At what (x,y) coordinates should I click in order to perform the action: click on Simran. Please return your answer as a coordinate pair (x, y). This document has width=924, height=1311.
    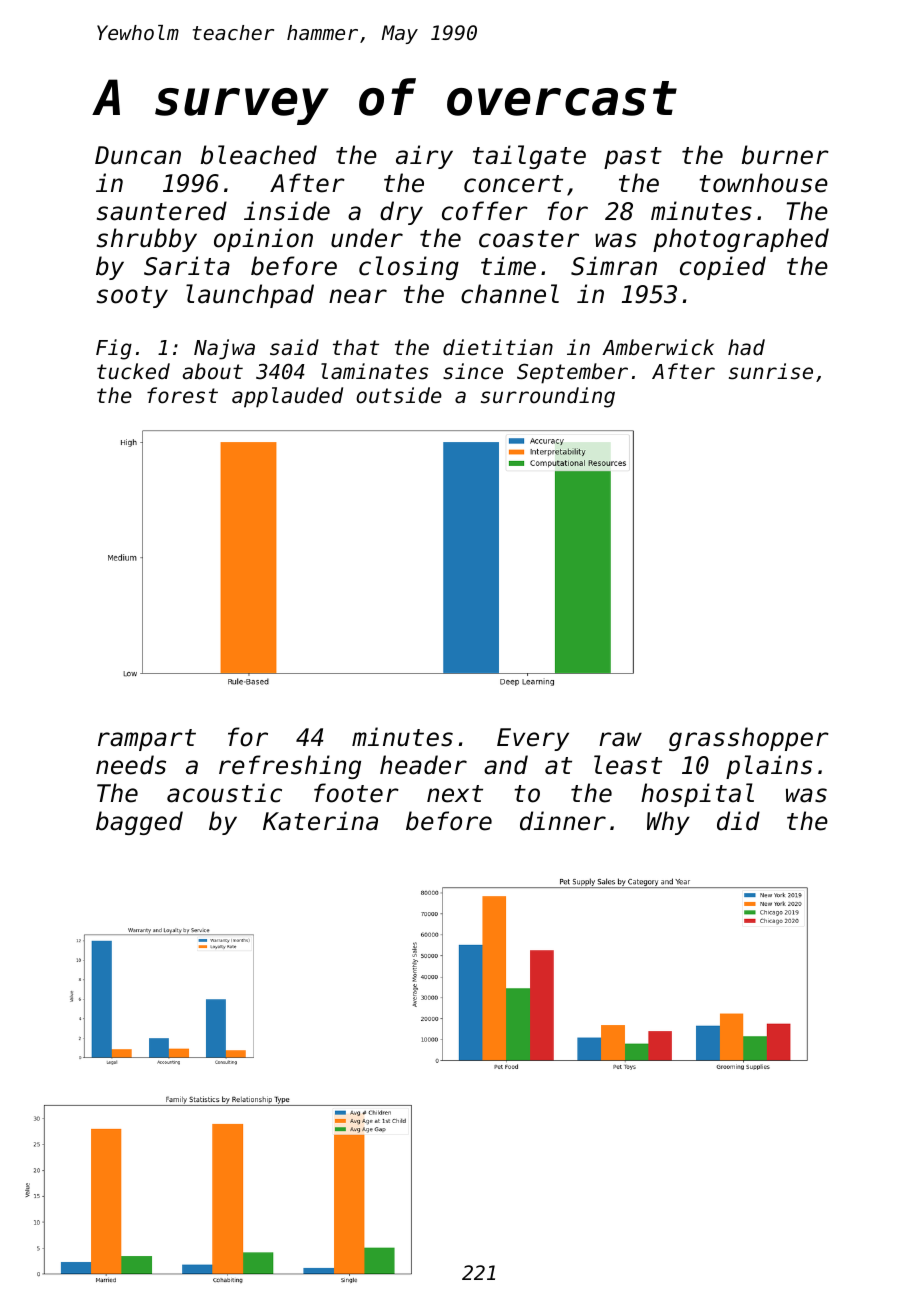
    Looking at the image, I should click on (614, 266).
